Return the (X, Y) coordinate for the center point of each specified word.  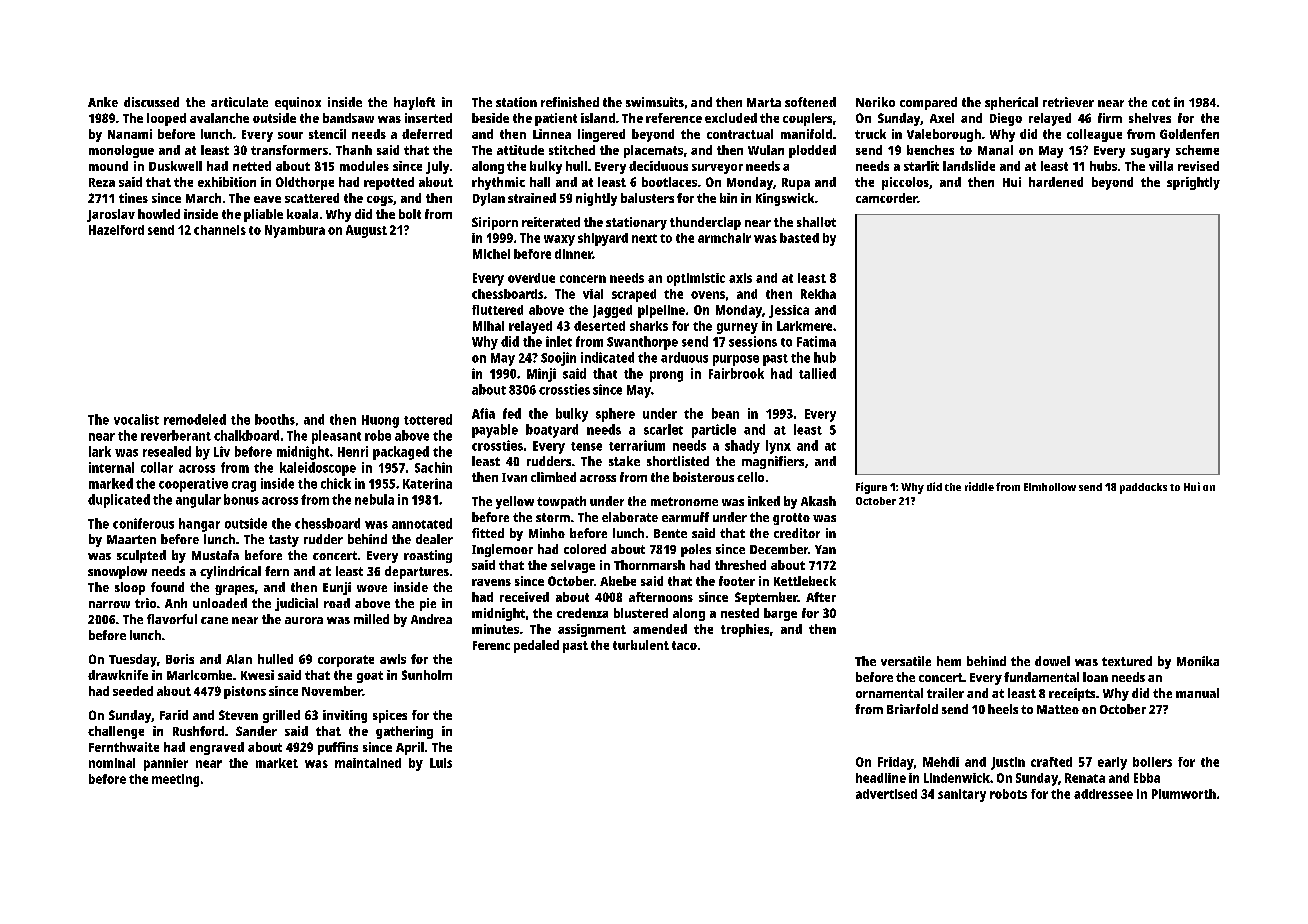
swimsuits (655, 102)
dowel (1052, 661)
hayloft (414, 103)
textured (1127, 661)
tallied (817, 373)
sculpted (141, 556)
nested (740, 613)
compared (928, 103)
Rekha (818, 294)
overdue (531, 278)
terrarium (637, 445)
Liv (222, 451)
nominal (112, 763)
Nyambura (295, 231)
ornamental (889, 693)
